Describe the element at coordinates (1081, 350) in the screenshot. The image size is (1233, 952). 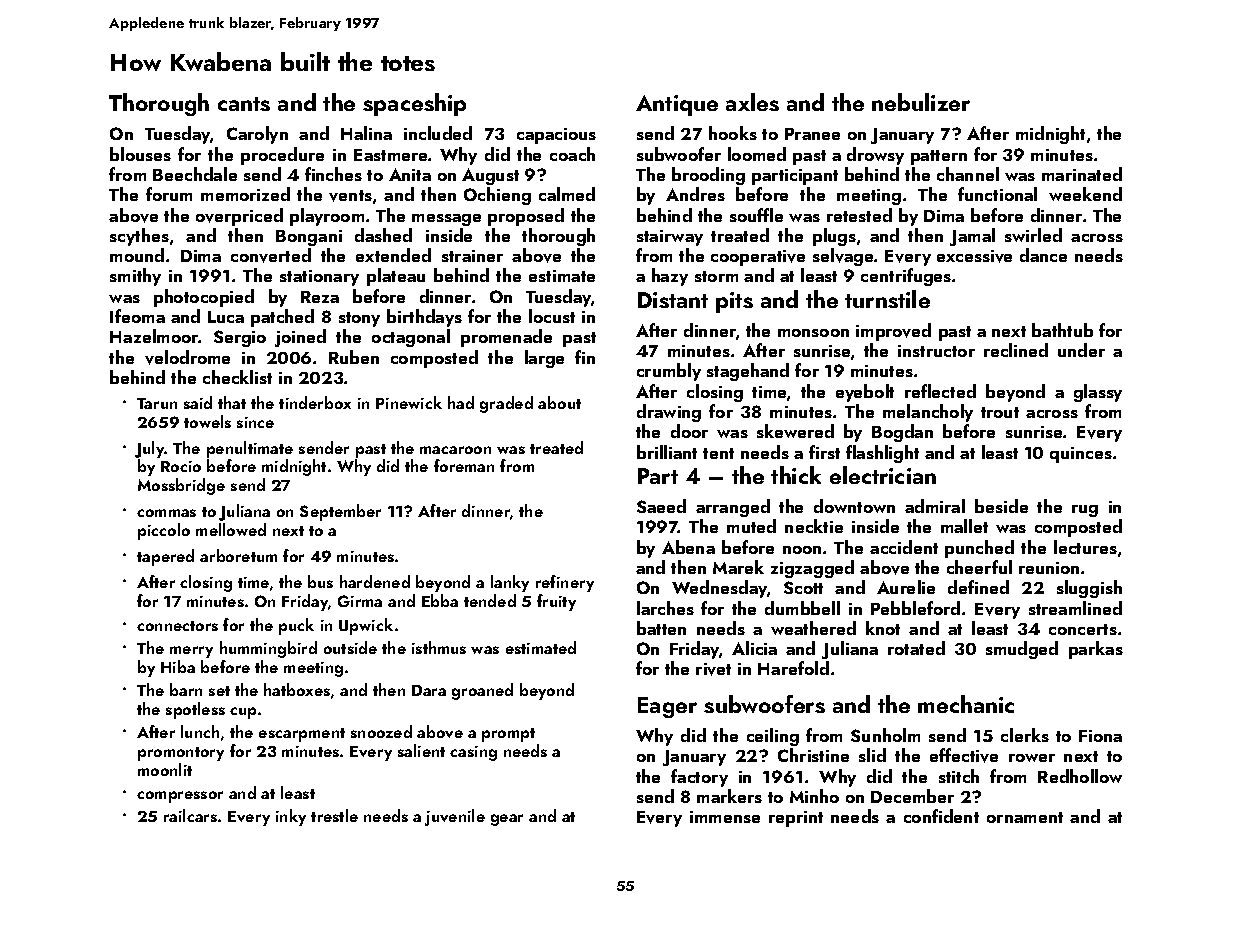
I see `under` at that location.
